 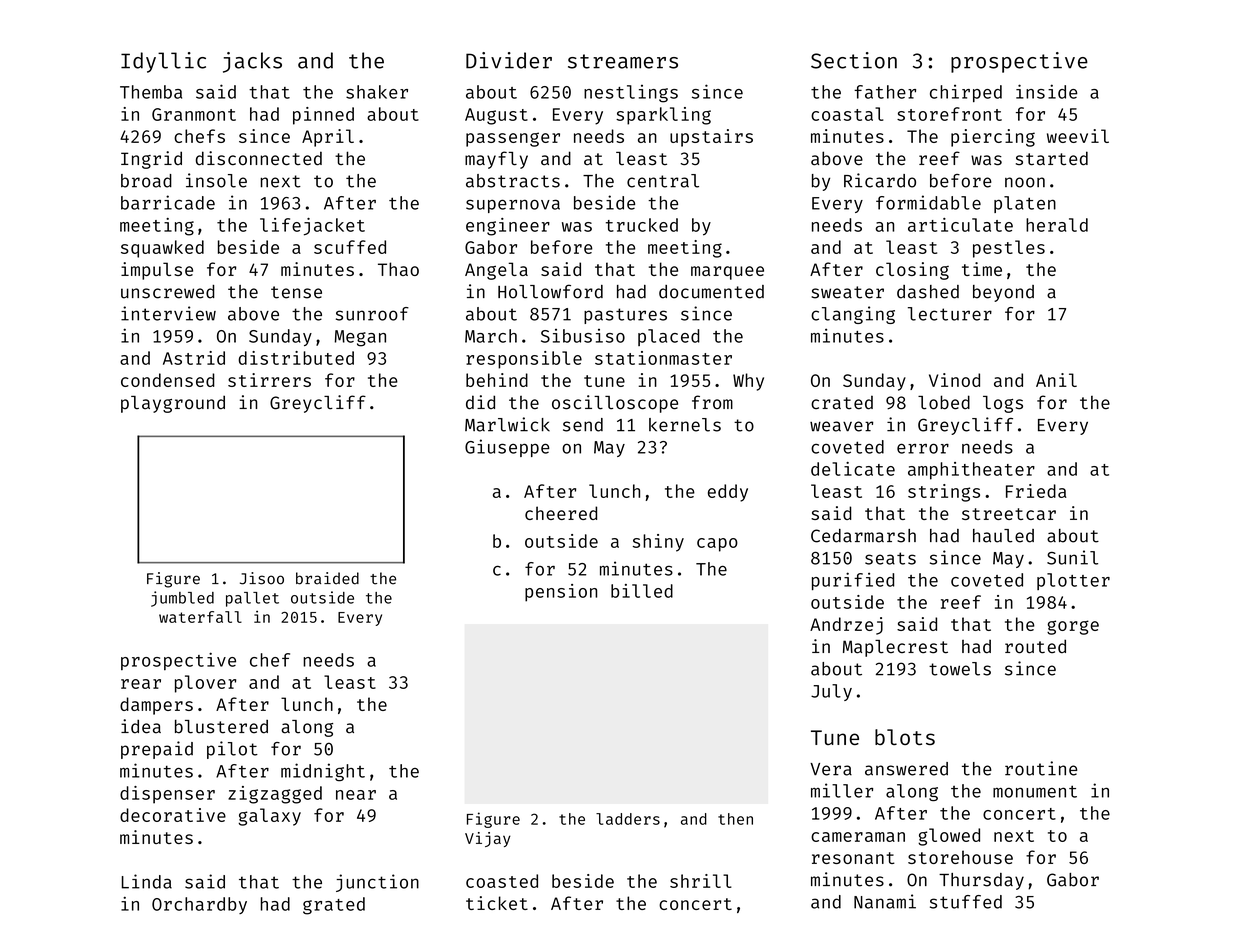 What do you see at coordinates (1072, 557) in the screenshot?
I see `Sunil` at bounding box center [1072, 557].
